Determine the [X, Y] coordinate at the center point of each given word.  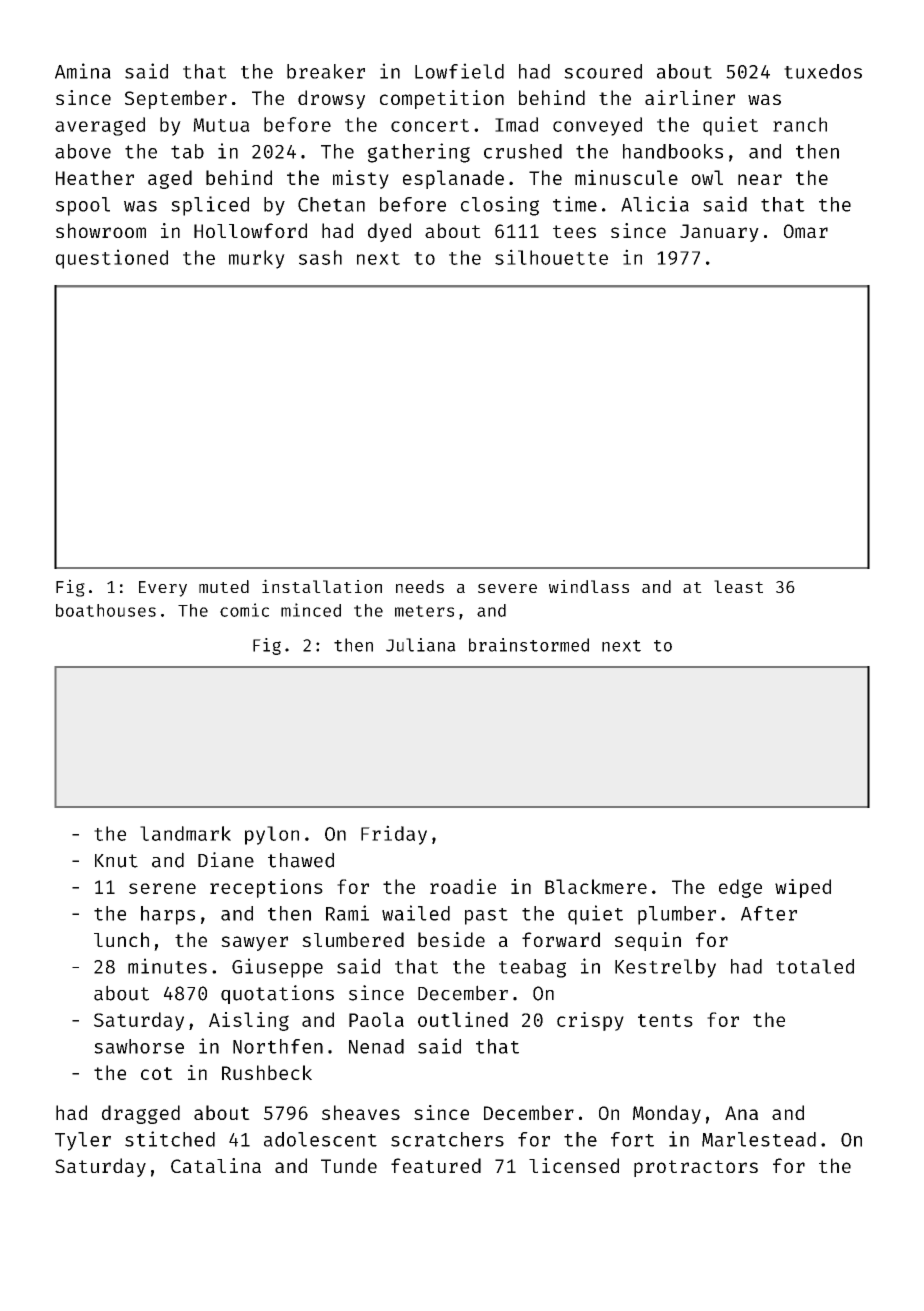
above [83, 151]
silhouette [551, 257]
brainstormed [529, 645]
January [719, 233]
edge [740, 888]
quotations [277, 994]
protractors [696, 1168]
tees [574, 231]
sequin [648, 941]
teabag [532, 968]
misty [361, 179]
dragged [141, 1114]
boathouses [106, 610]
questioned [112, 259]
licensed [574, 1165]
